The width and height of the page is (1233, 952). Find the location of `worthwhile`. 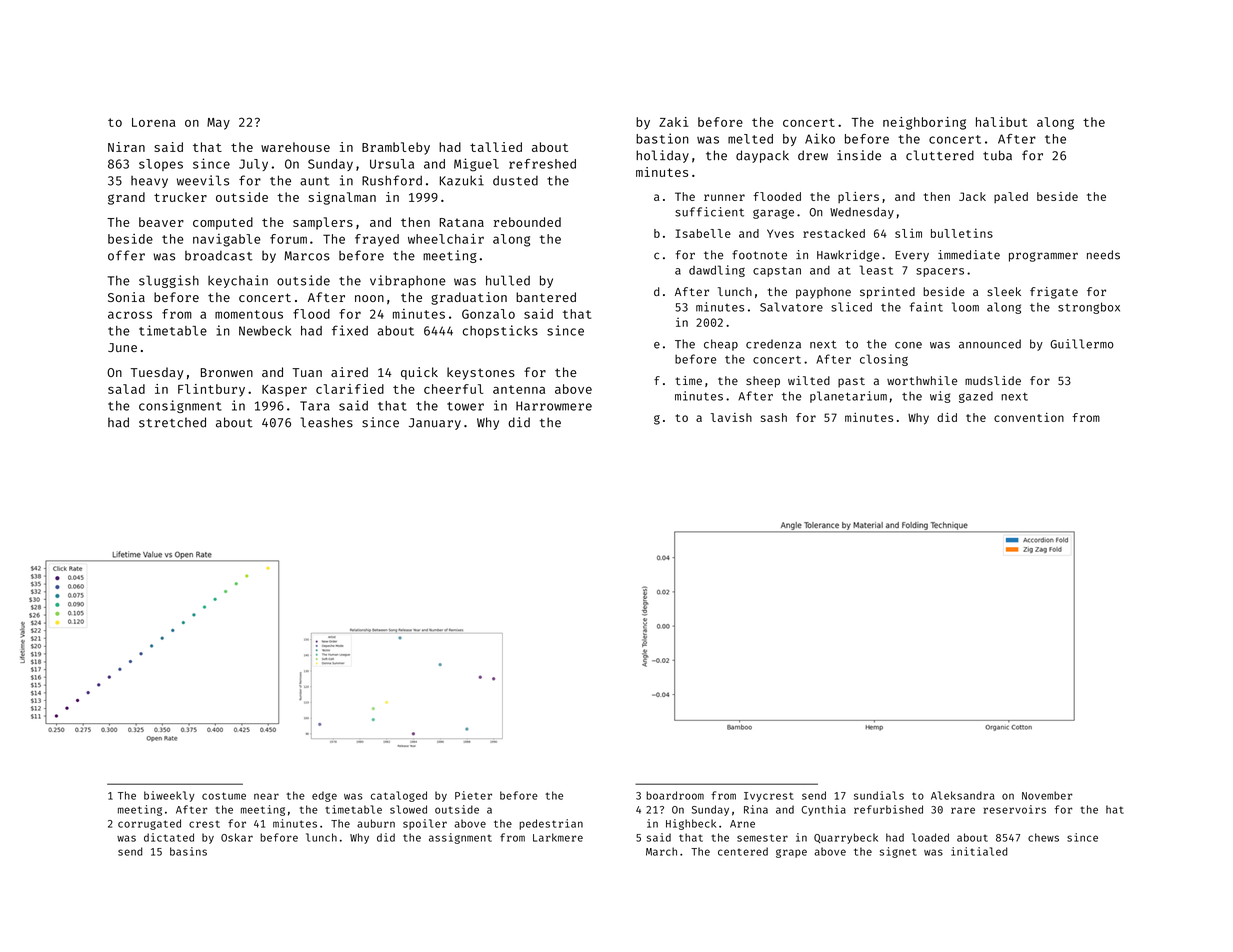

worthwhile is located at coordinates (922, 380).
